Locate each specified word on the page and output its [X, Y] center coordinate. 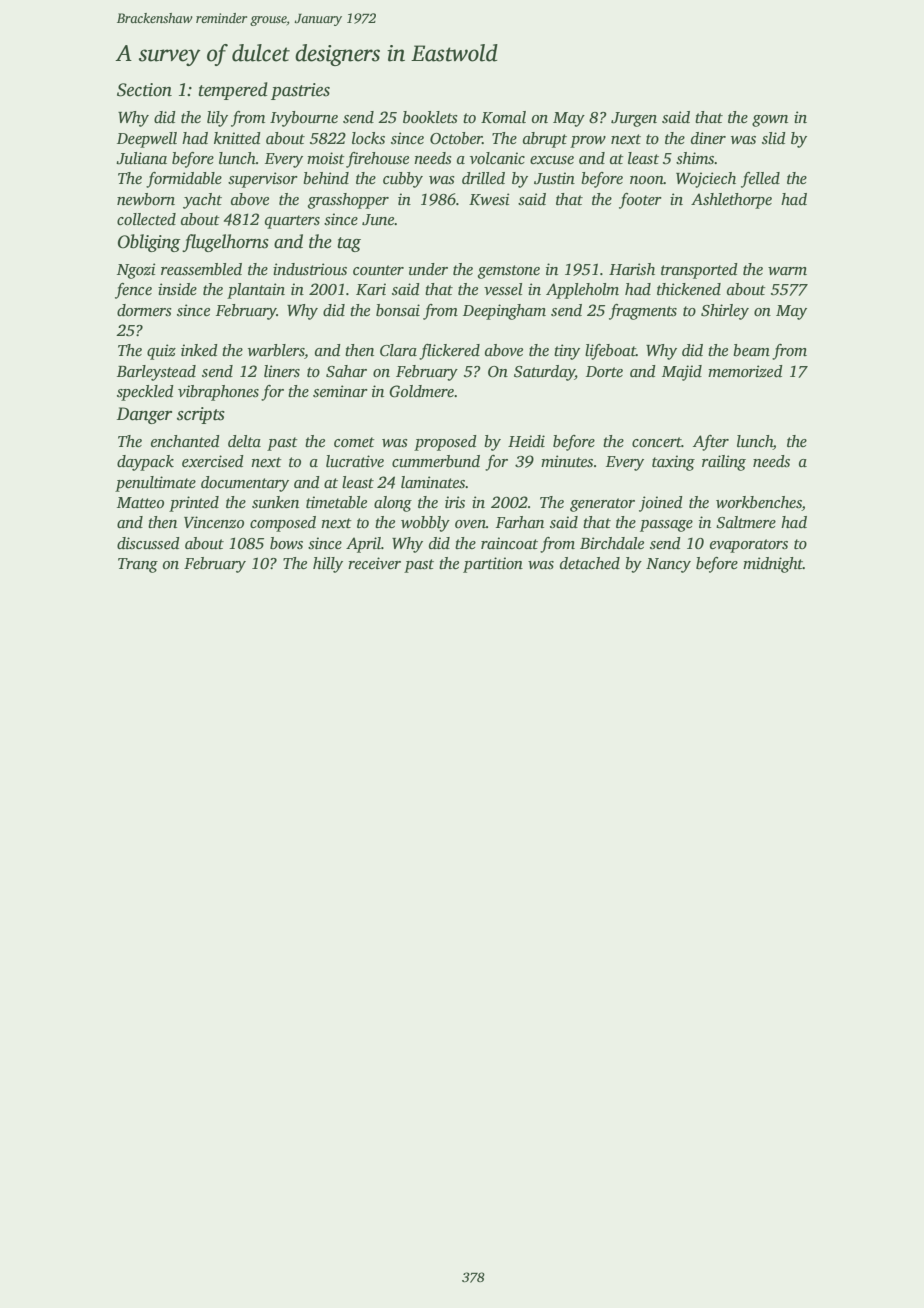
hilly [328, 565]
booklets [430, 117]
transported [699, 271]
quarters [292, 222]
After [711, 443]
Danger [144, 415]
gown [770, 121]
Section [144, 90]
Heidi [526, 441]
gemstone [509, 272]
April [363, 545]
